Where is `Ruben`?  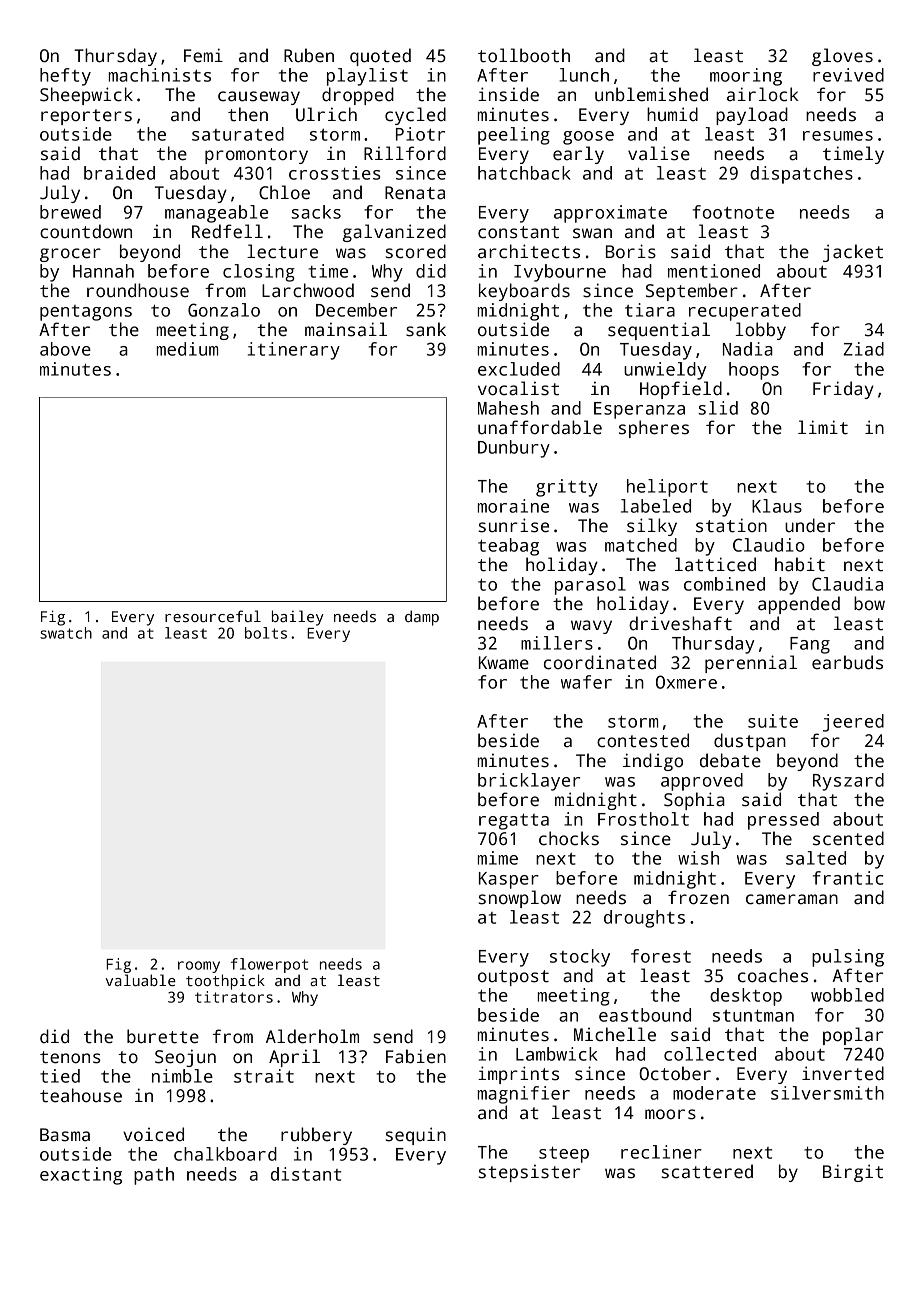 Ruben is located at coordinates (309, 55).
